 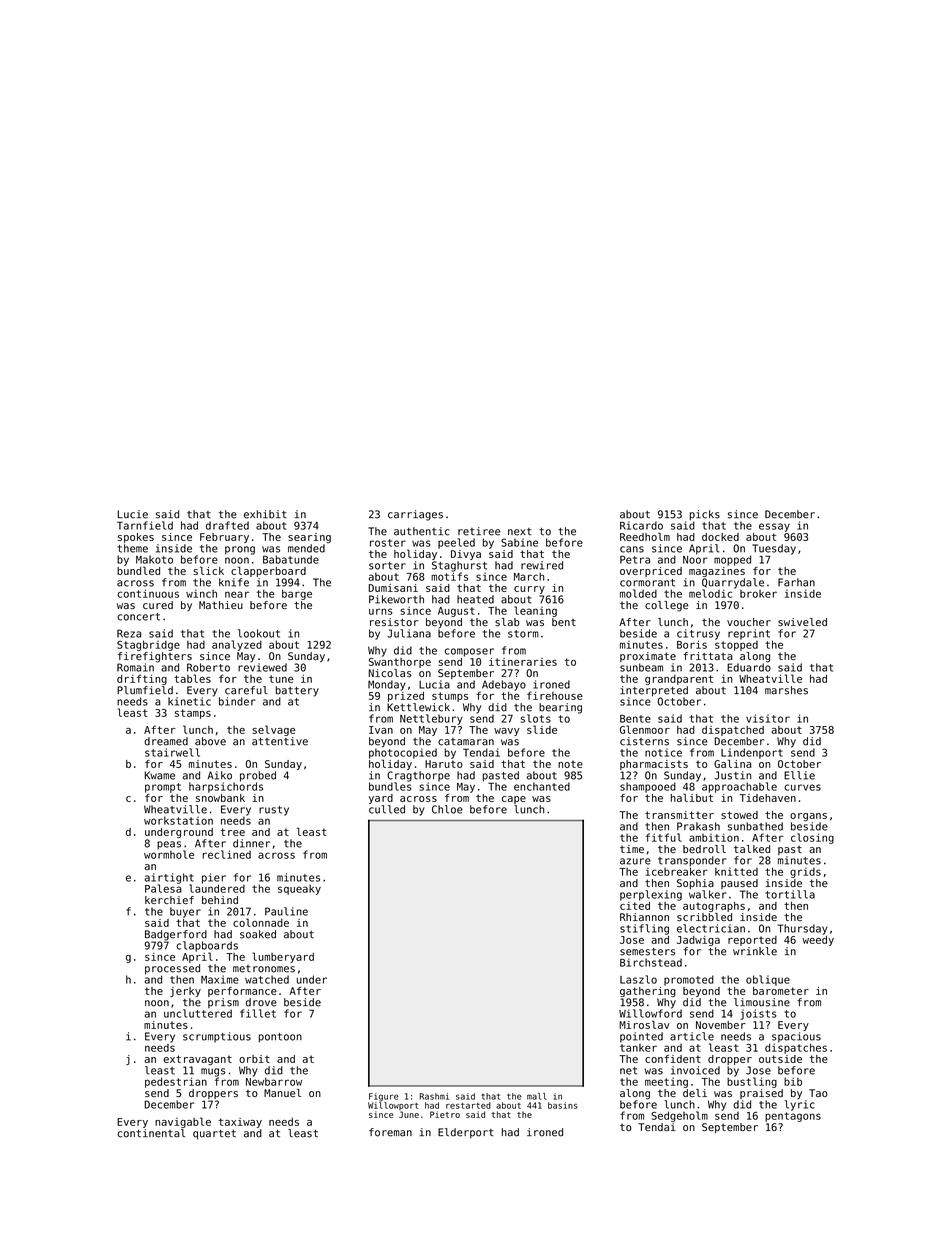 What do you see at coordinates (802, 622) in the image?
I see `swiveled` at bounding box center [802, 622].
